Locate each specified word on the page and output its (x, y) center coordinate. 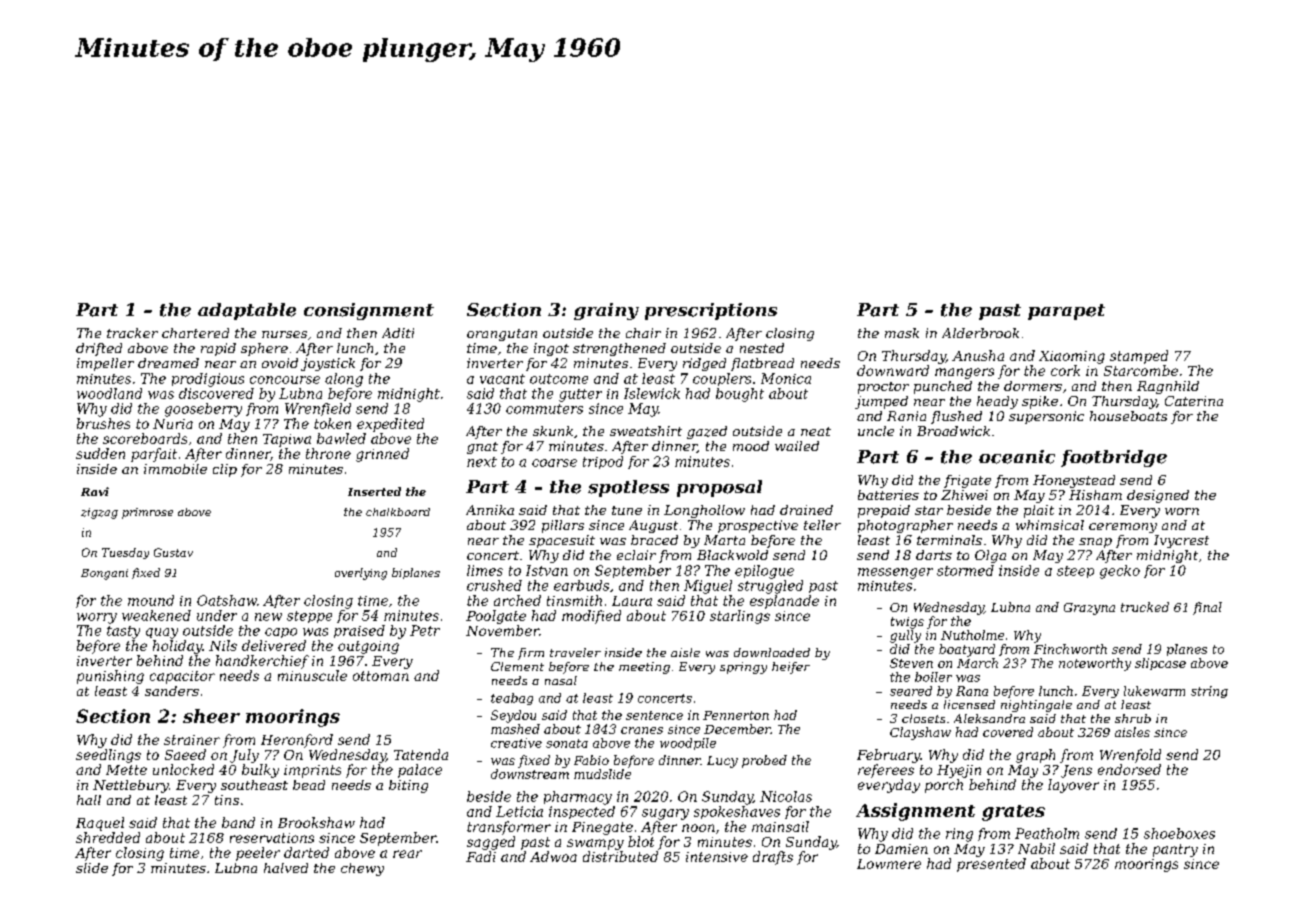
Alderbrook (980, 333)
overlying (361, 574)
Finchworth (1070, 649)
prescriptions (711, 311)
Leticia (519, 811)
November (502, 630)
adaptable (247, 311)
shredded (108, 837)
